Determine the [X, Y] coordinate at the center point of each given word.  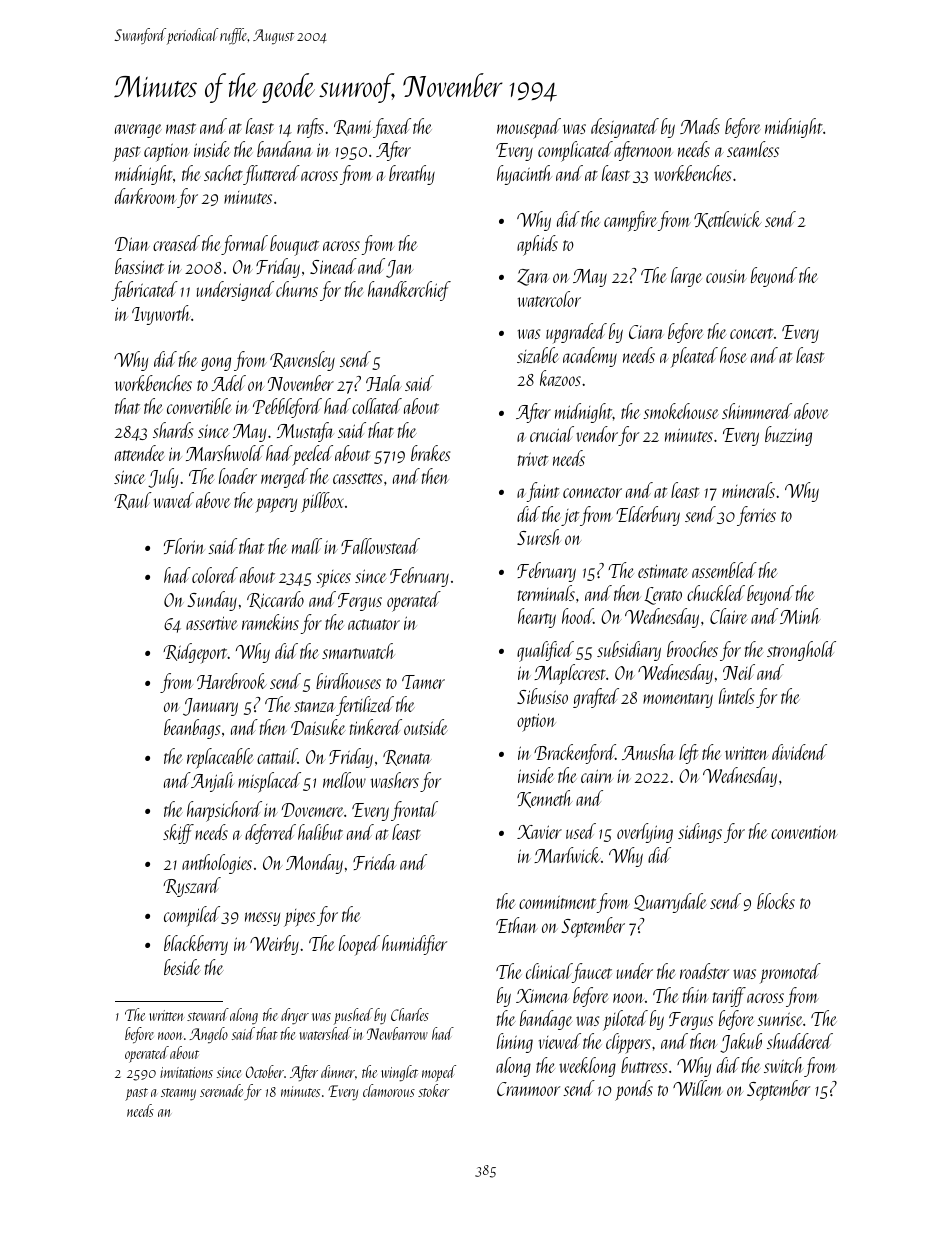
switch [784, 1065]
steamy [178, 1094]
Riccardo [275, 600]
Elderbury [648, 516]
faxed [392, 128]
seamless [753, 149]
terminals [546, 593]
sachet [223, 173]
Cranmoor [528, 1089]
